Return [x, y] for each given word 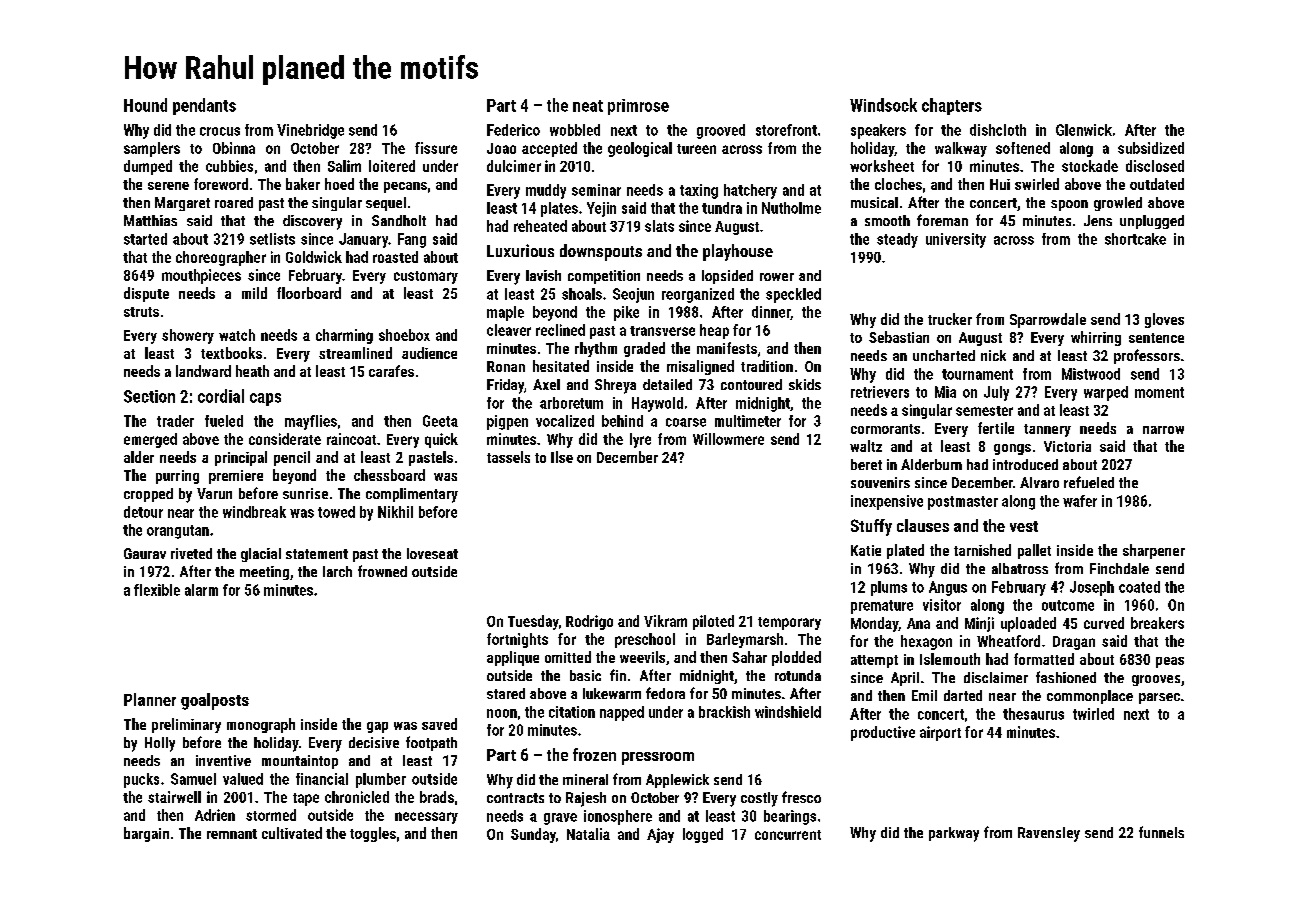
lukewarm [612, 693]
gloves [1164, 320]
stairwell [174, 797]
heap [714, 331]
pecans [405, 187]
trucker [950, 319]
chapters [952, 106]
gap [377, 727]
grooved [721, 131]
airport [940, 733]
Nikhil [395, 512]
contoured [751, 384]
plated [905, 551]
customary [426, 277]
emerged [150, 440]
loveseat [432, 553]
